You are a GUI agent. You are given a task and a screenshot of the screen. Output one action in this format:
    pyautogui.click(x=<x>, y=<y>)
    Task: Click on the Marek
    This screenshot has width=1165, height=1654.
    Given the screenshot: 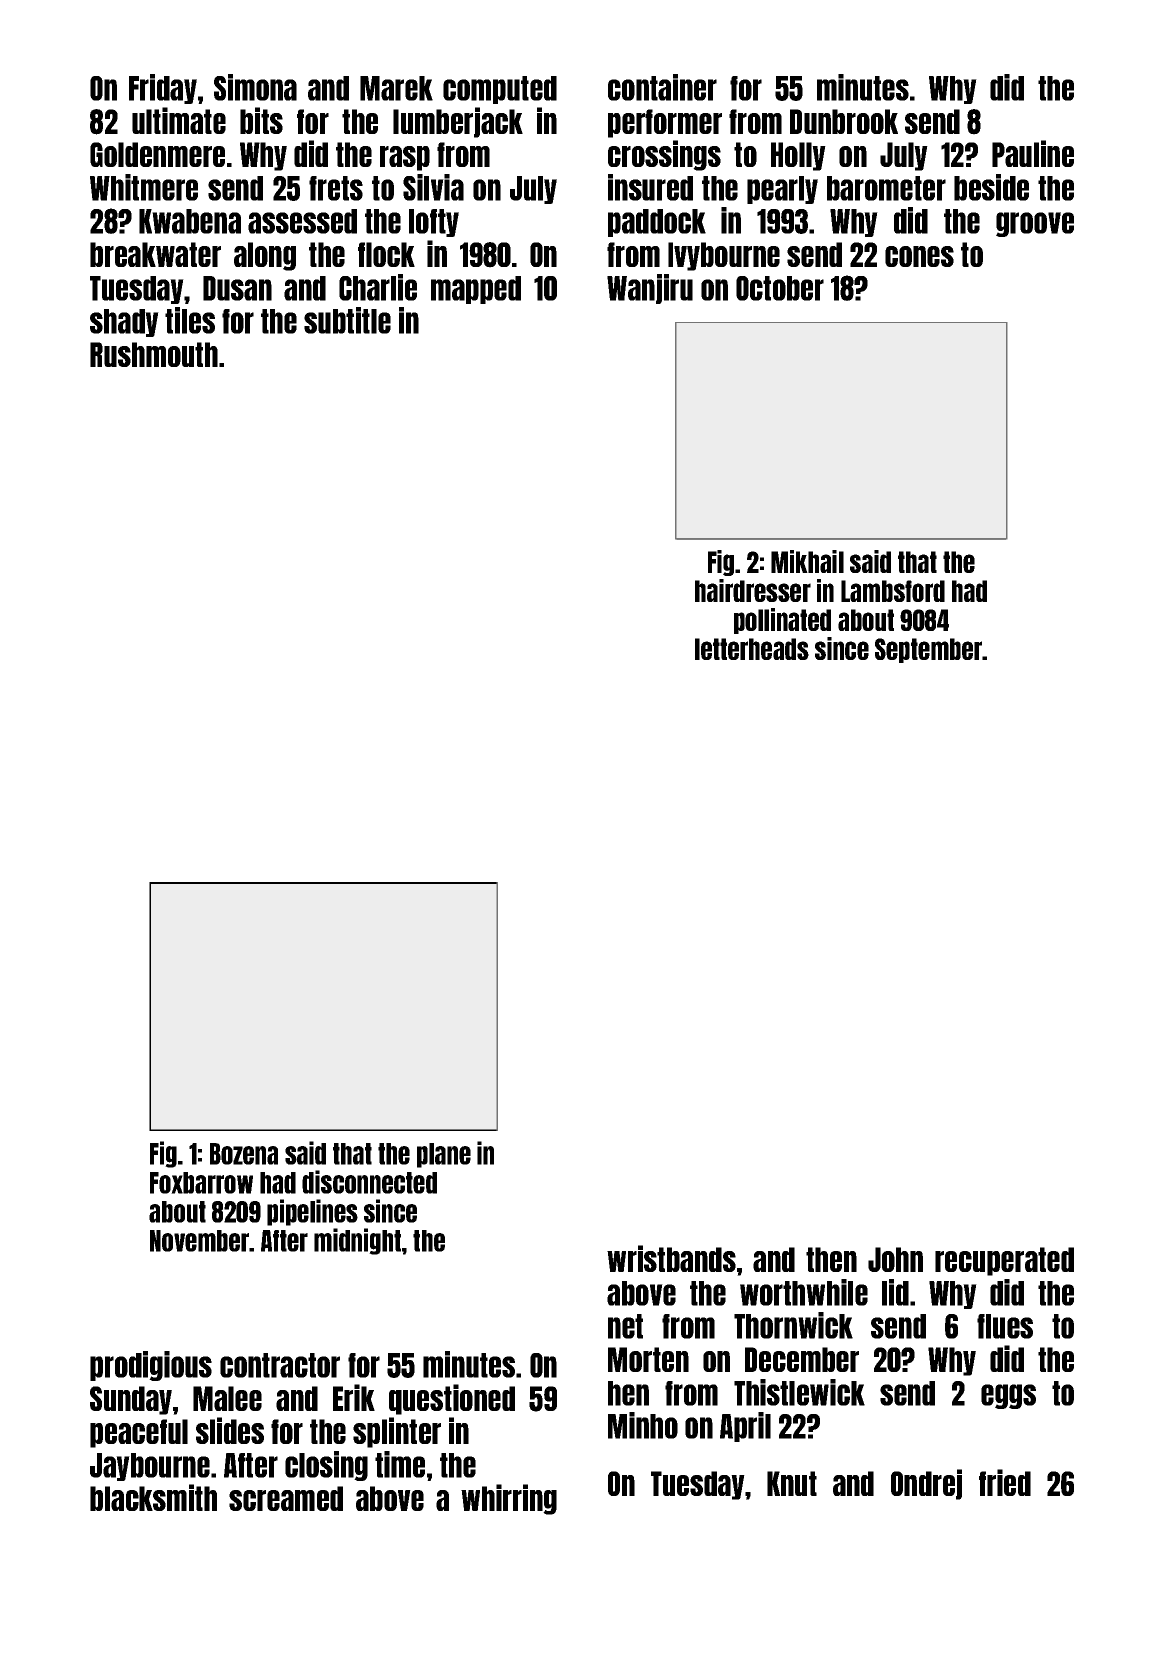 What is the action you would take?
    pyautogui.click(x=396, y=88)
